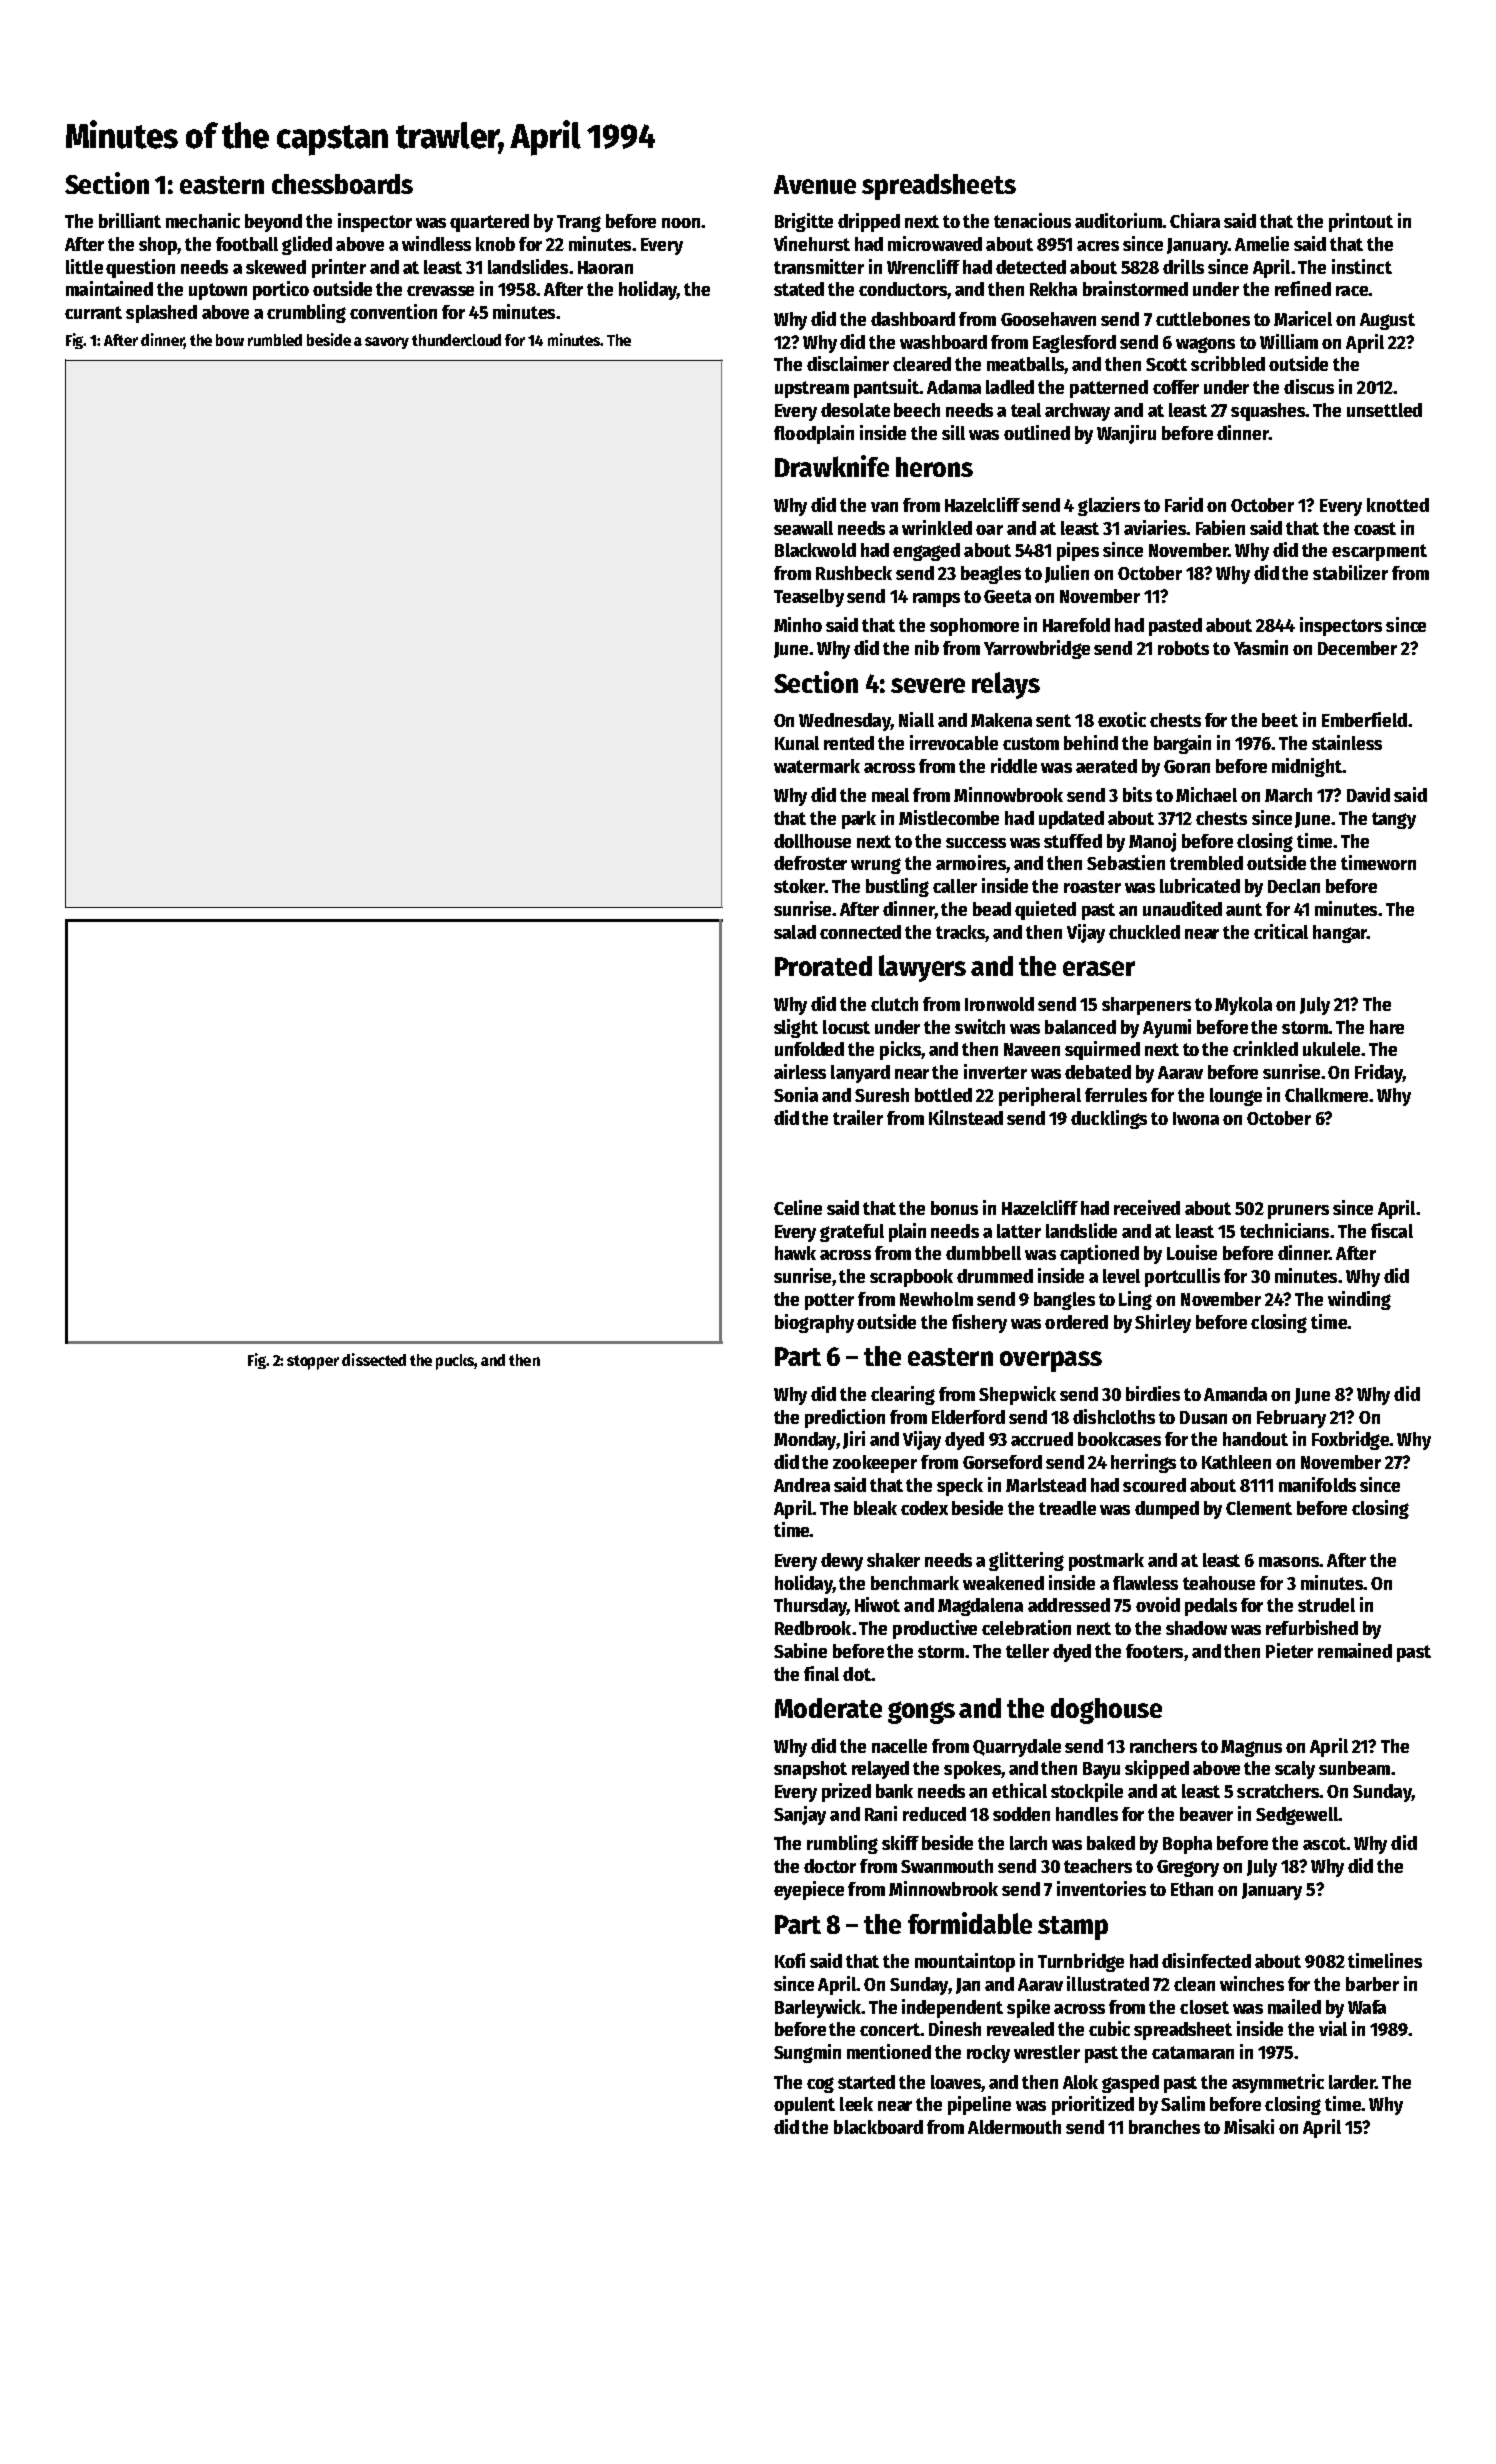  I want to click on slight, so click(796, 1028).
